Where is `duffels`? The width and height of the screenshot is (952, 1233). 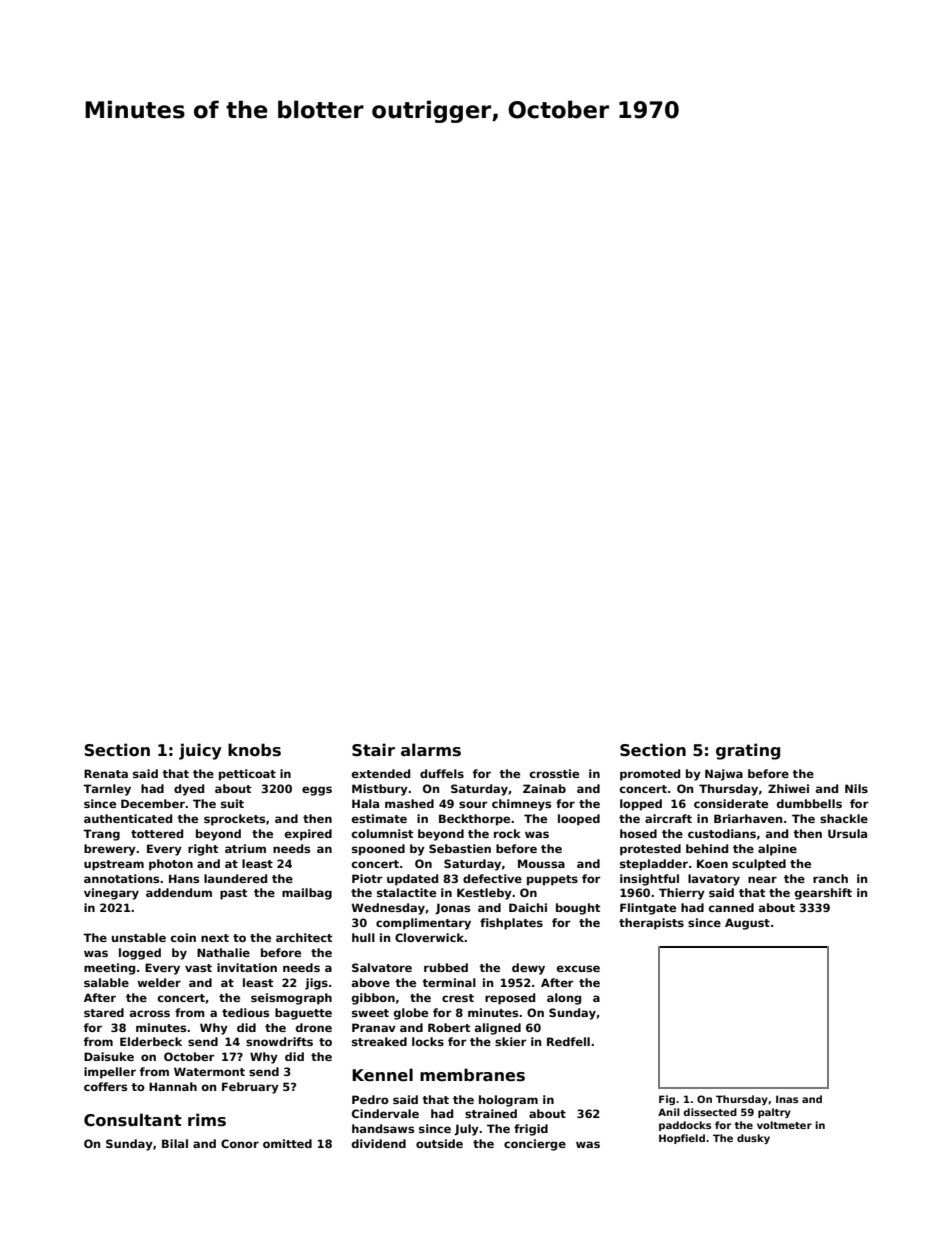 duffels is located at coordinates (442, 773).
